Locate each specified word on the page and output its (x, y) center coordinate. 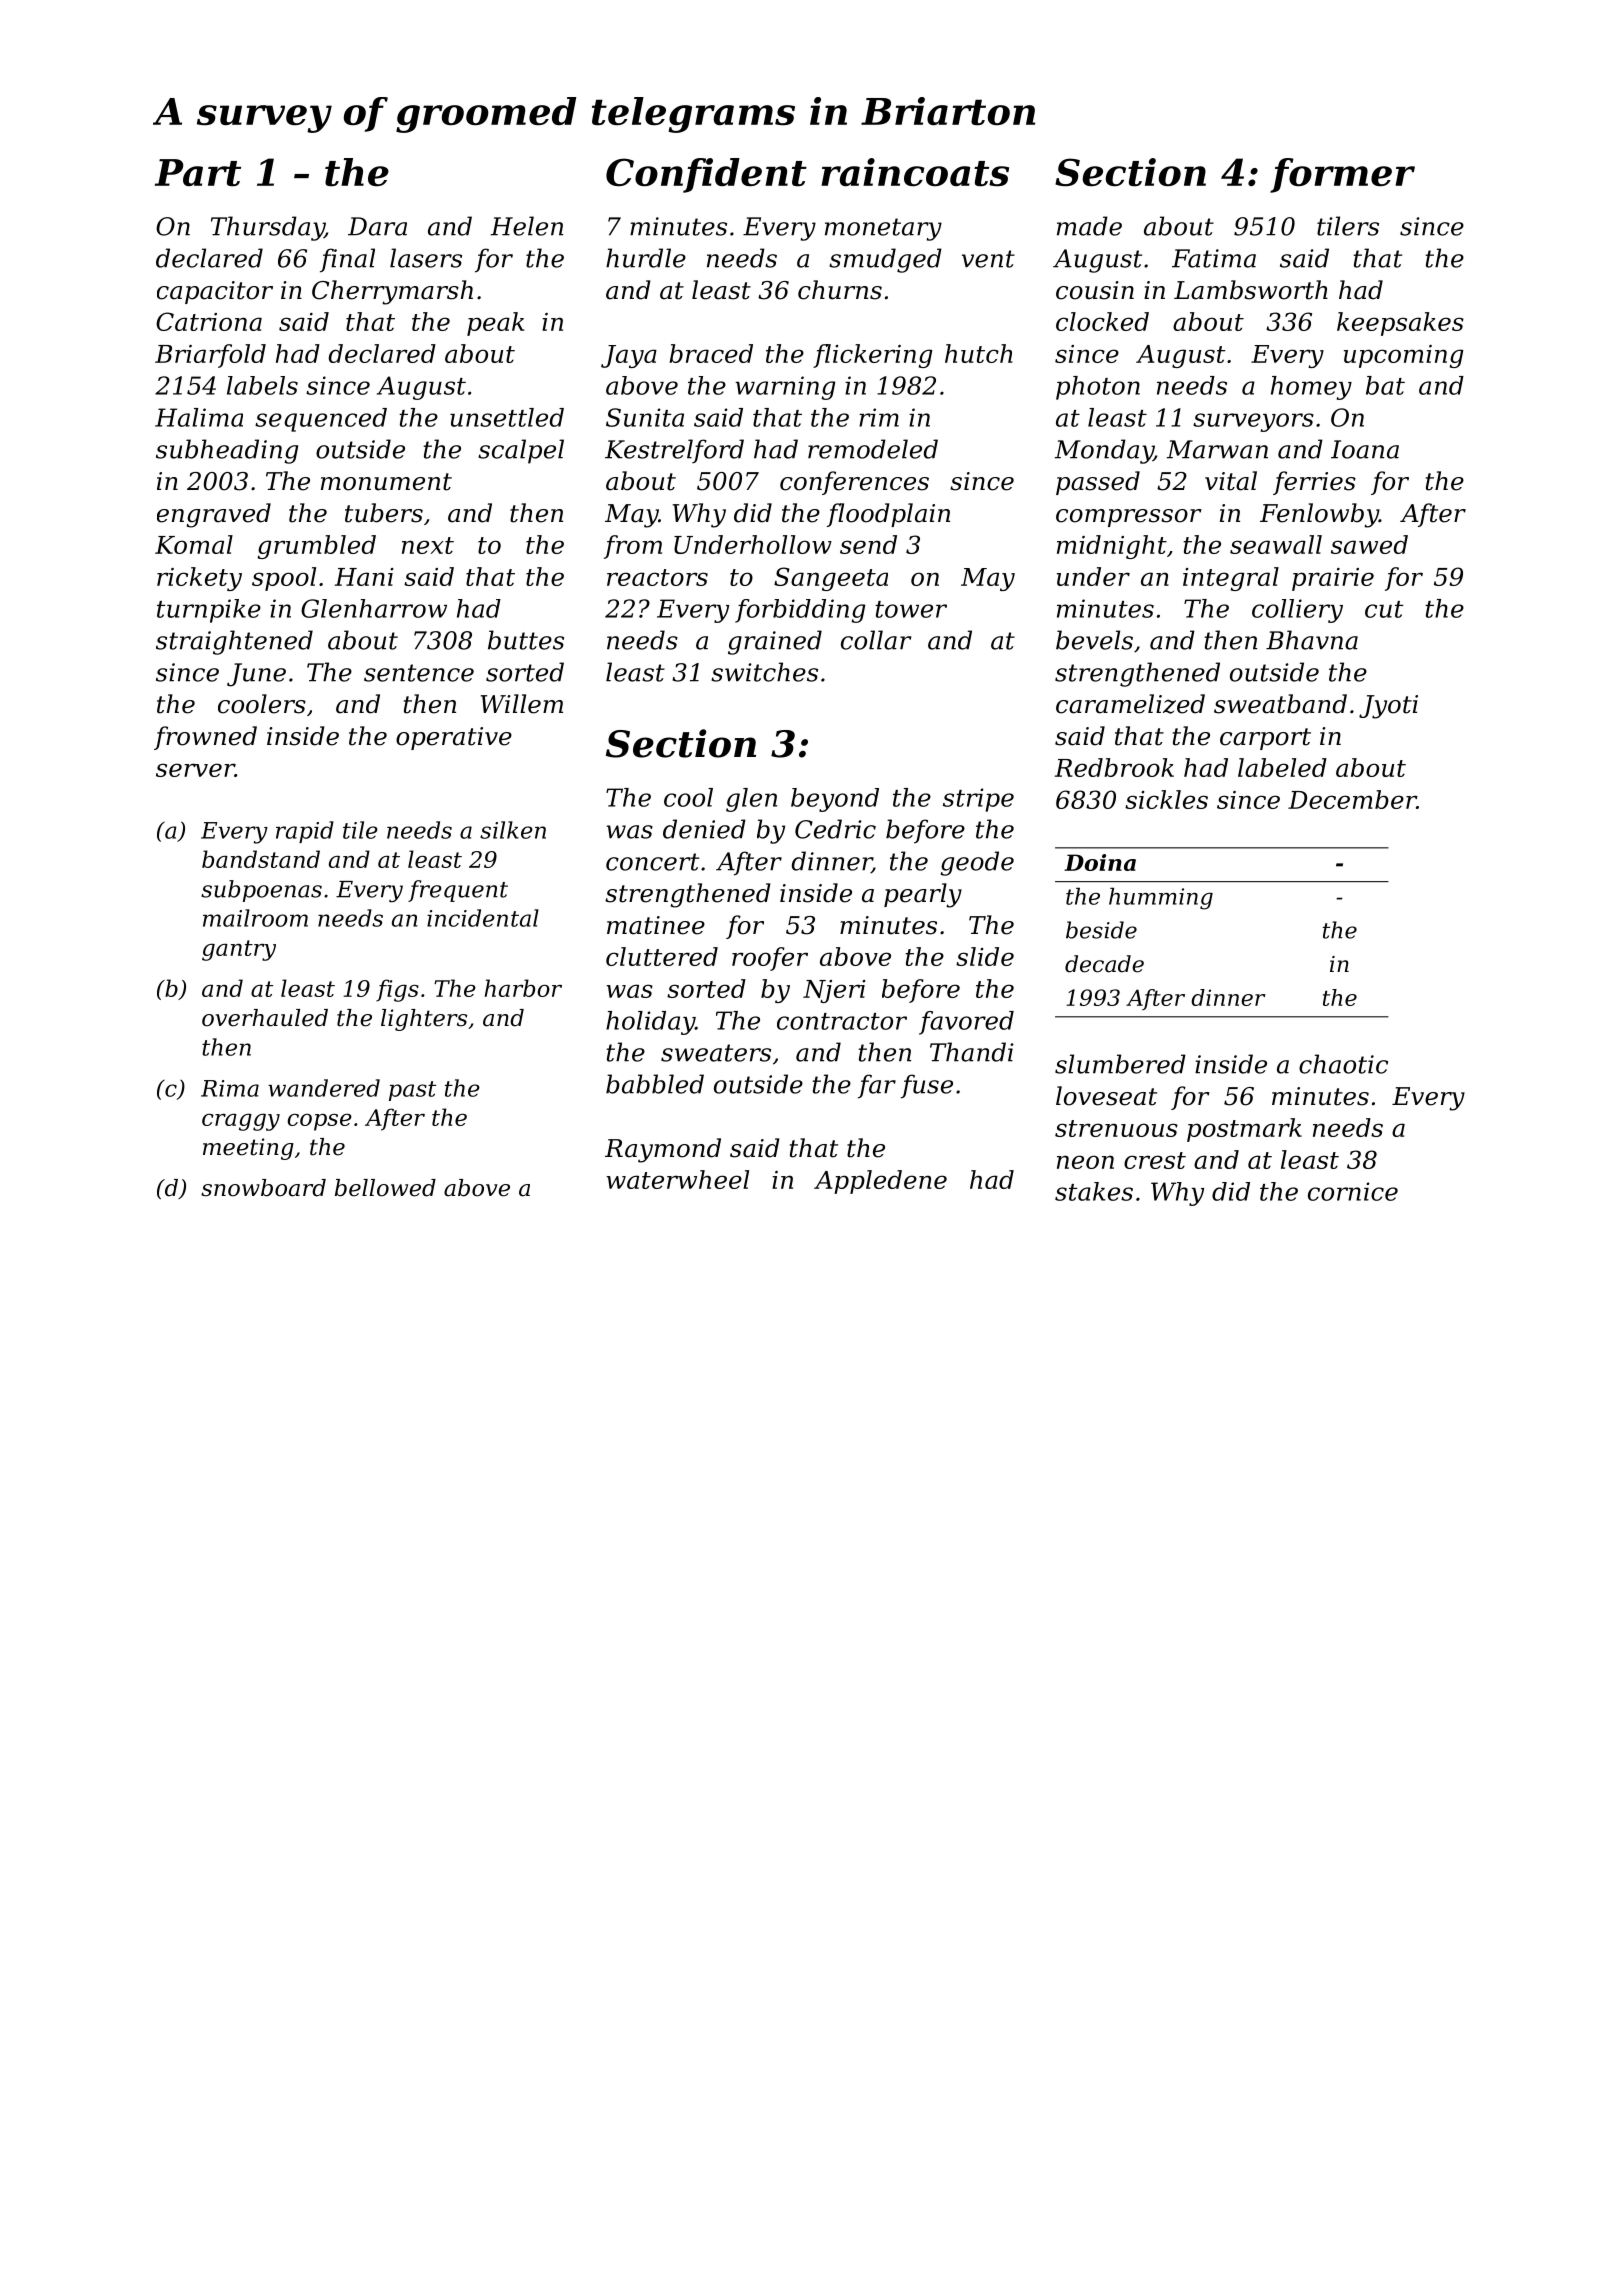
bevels (1094, 640)
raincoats (915, 172)
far (877, 1086)
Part (198, 173)
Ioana (1365, 449)
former (1342, 175)
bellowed (385, 1188)
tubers (384, 513)
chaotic (1343, 1064)
